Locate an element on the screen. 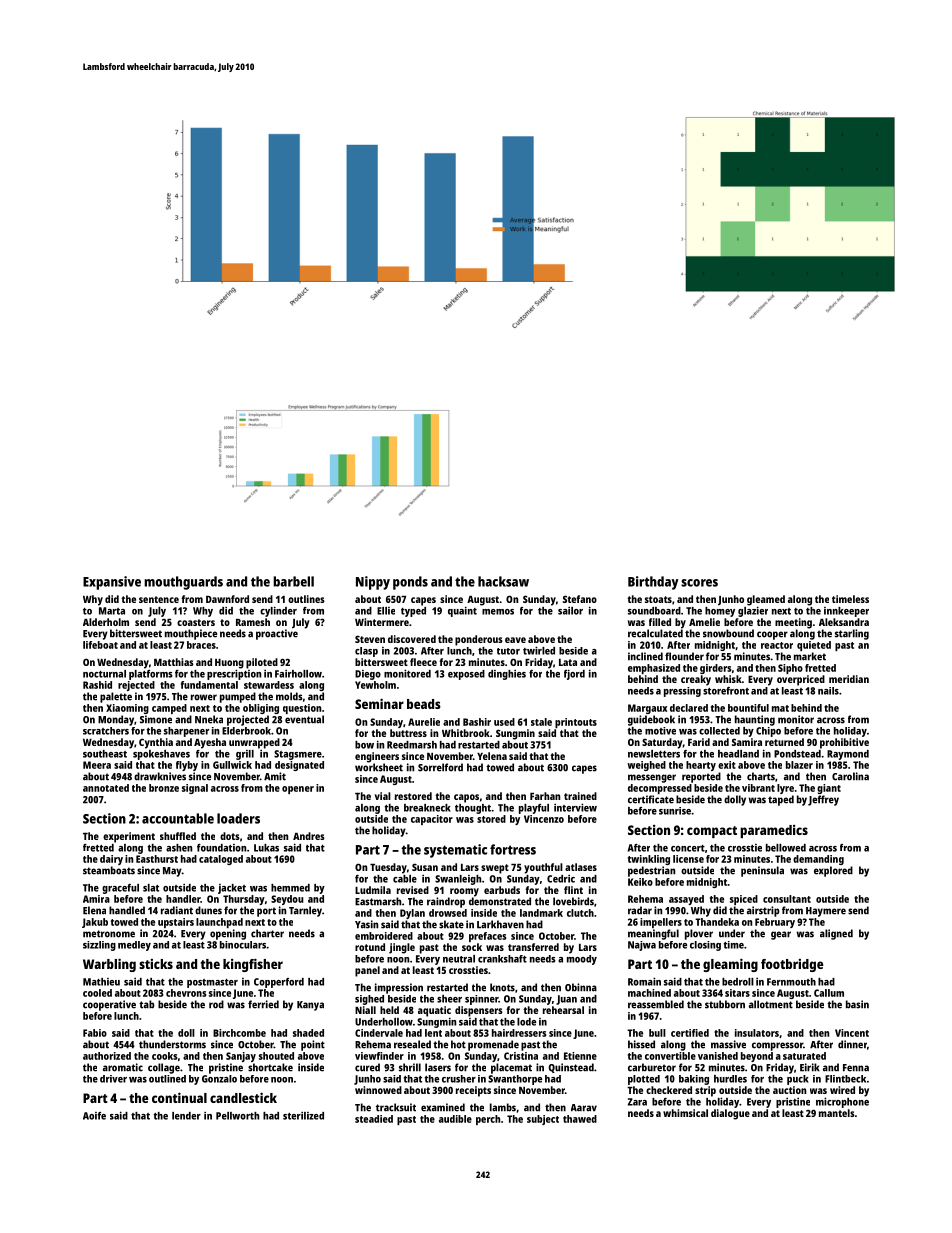  kingfisher is located at coordinates (253, 965).
